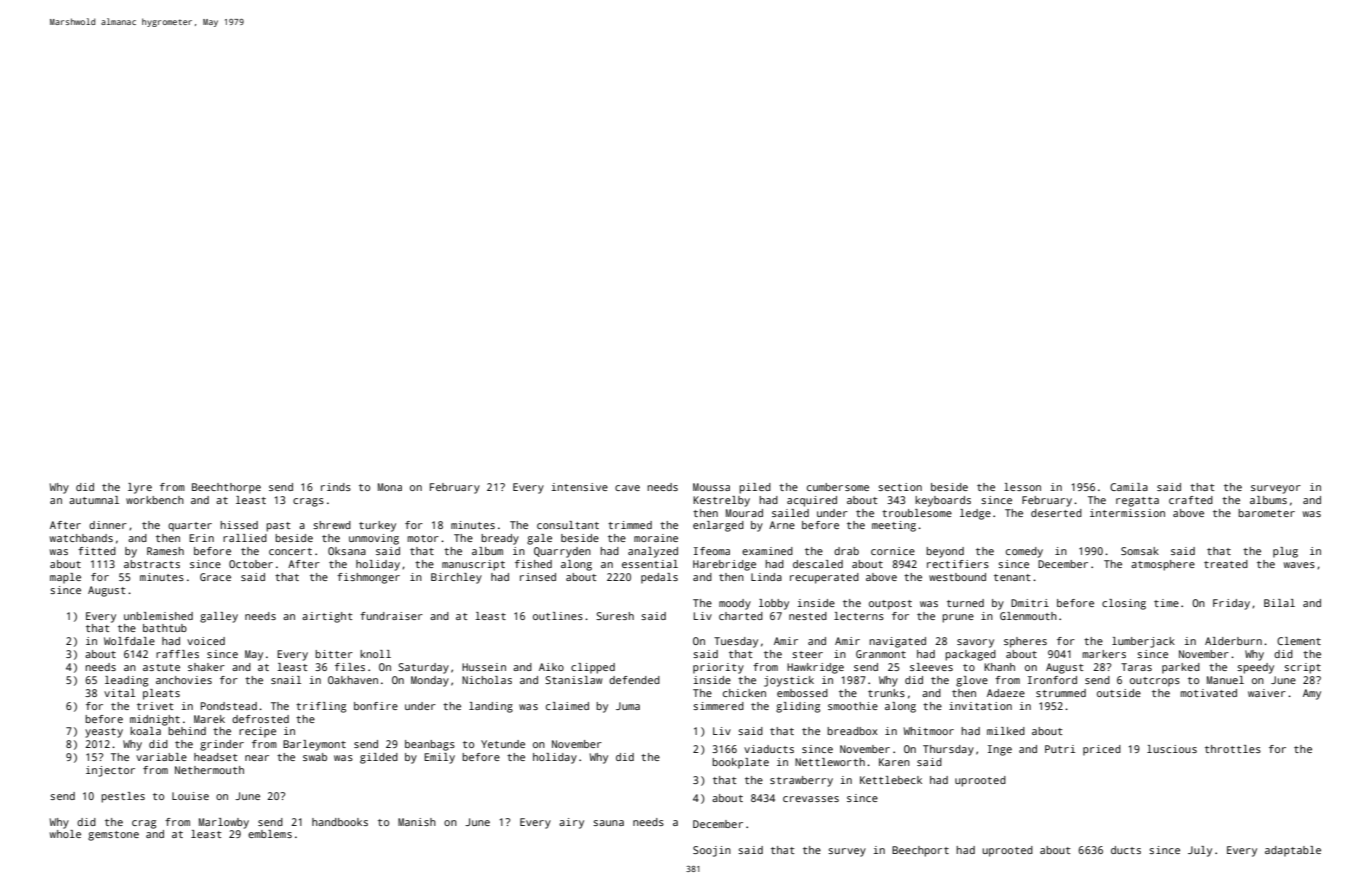 The width and height of the image is (1372, 887). I want to click on atmosphere, so click(1163, 565).
